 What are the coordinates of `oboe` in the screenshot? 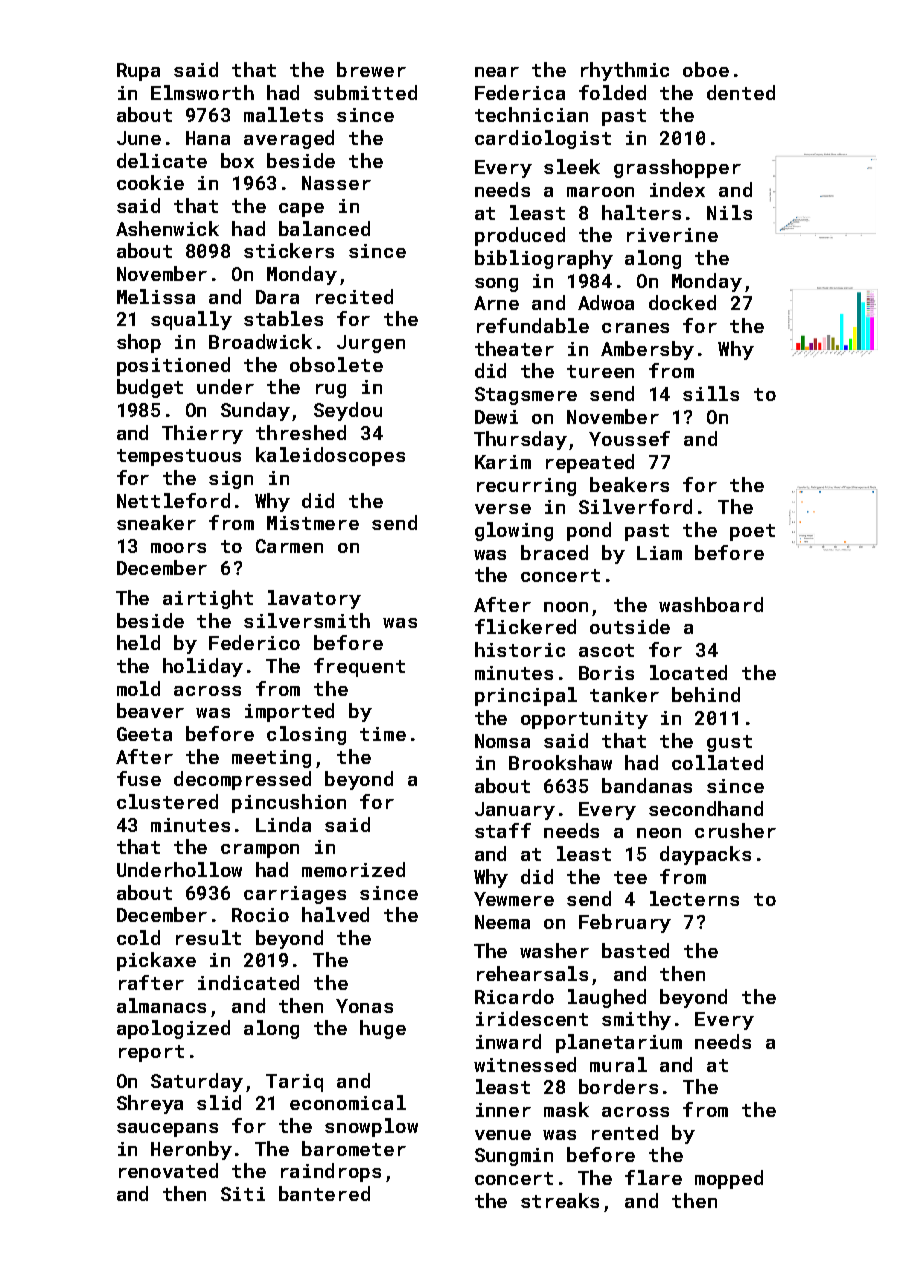 It's located at (706, 69).
